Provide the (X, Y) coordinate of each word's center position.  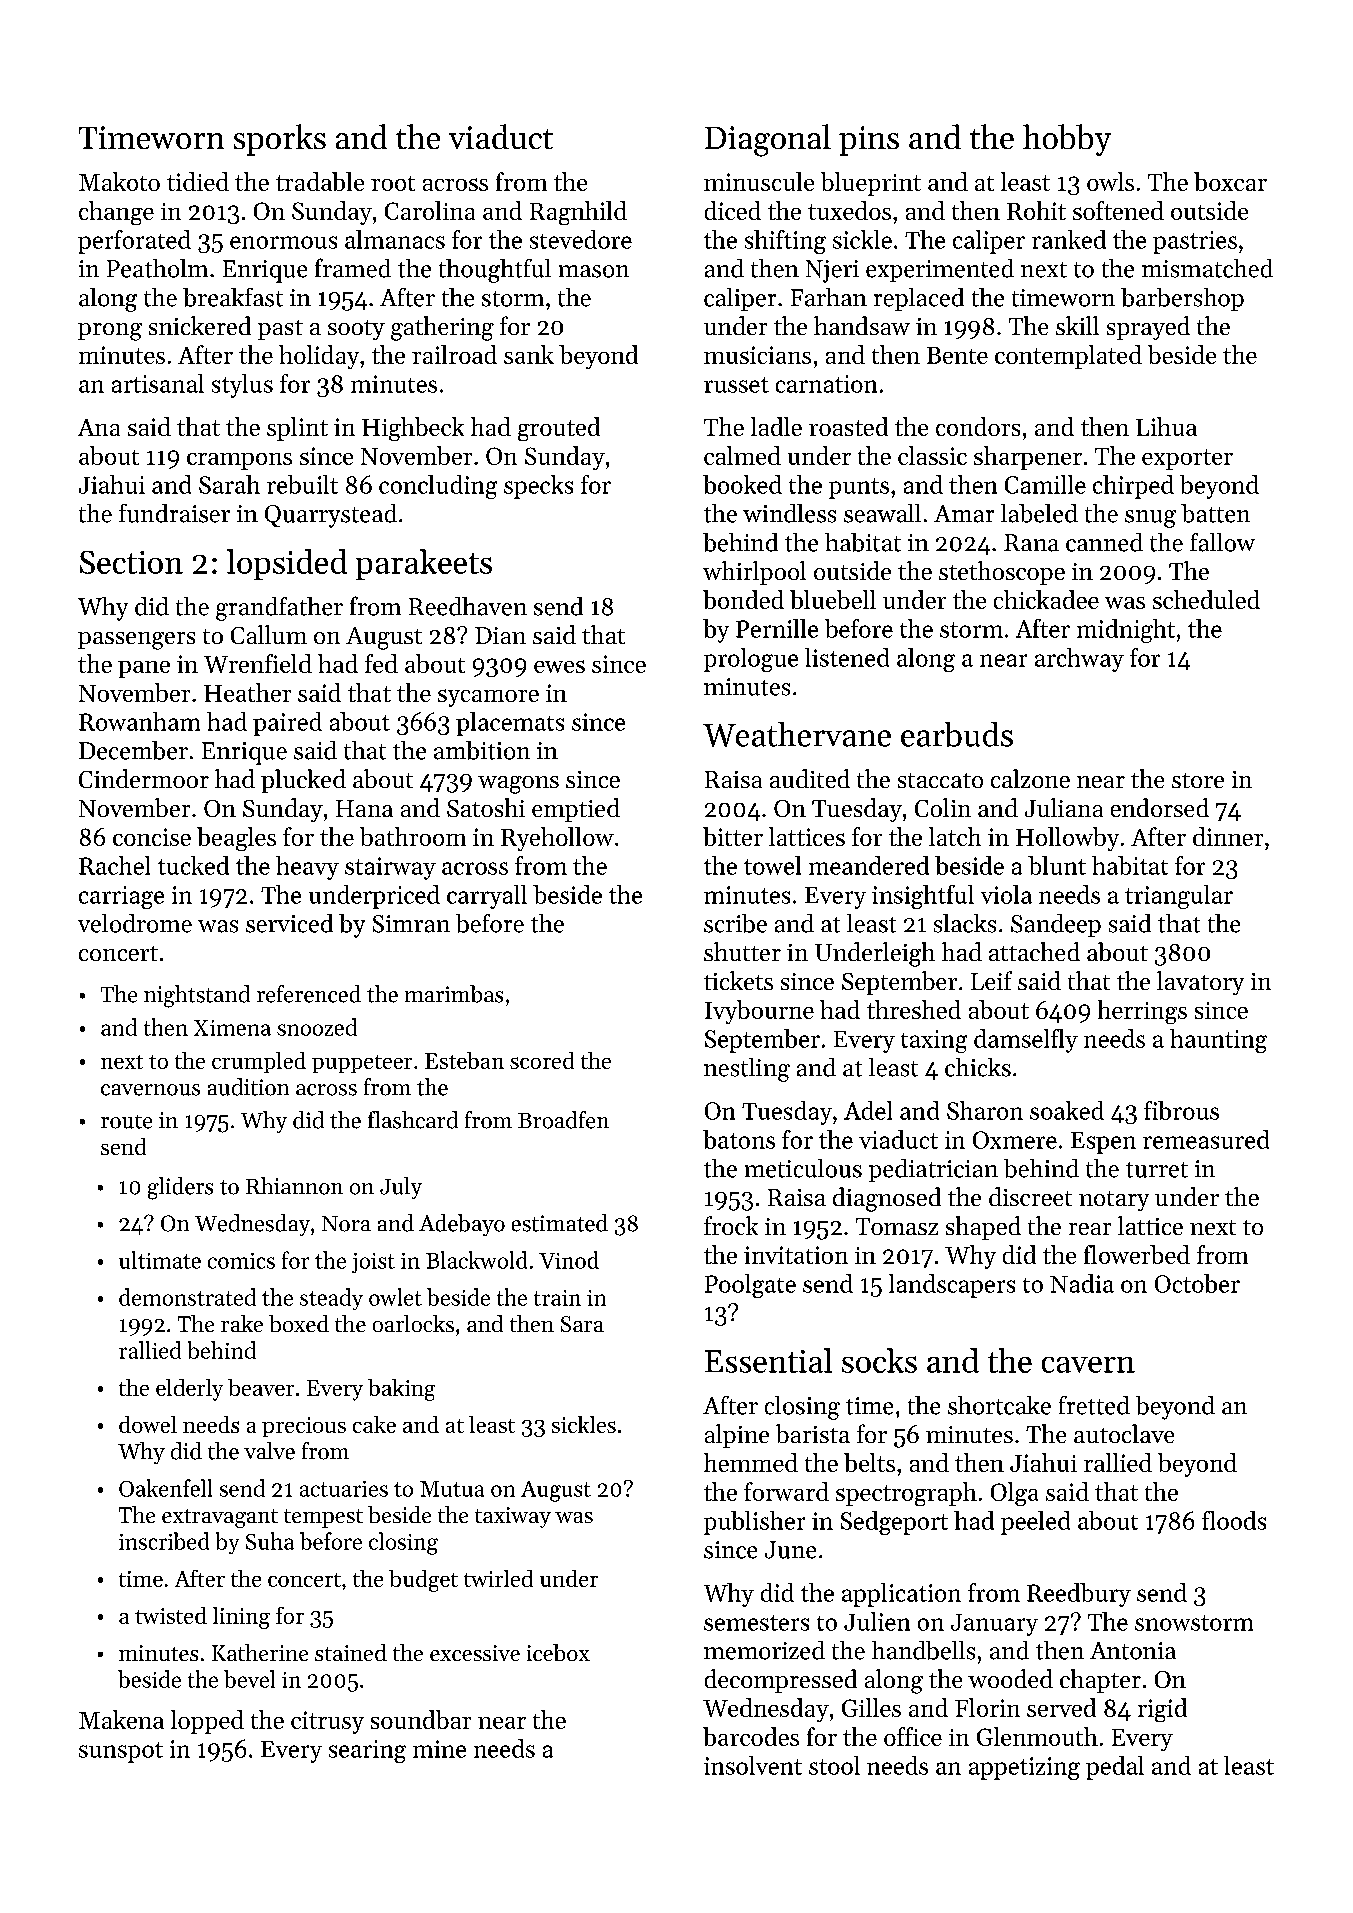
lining (241, 1618)
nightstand (197, 996)
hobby (1067, 140)
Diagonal (768, 140)
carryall (487, 897)
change (116, 213)
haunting (1218, 1041)
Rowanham (139, 721)
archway (1079, 660)
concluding (438, 487)
